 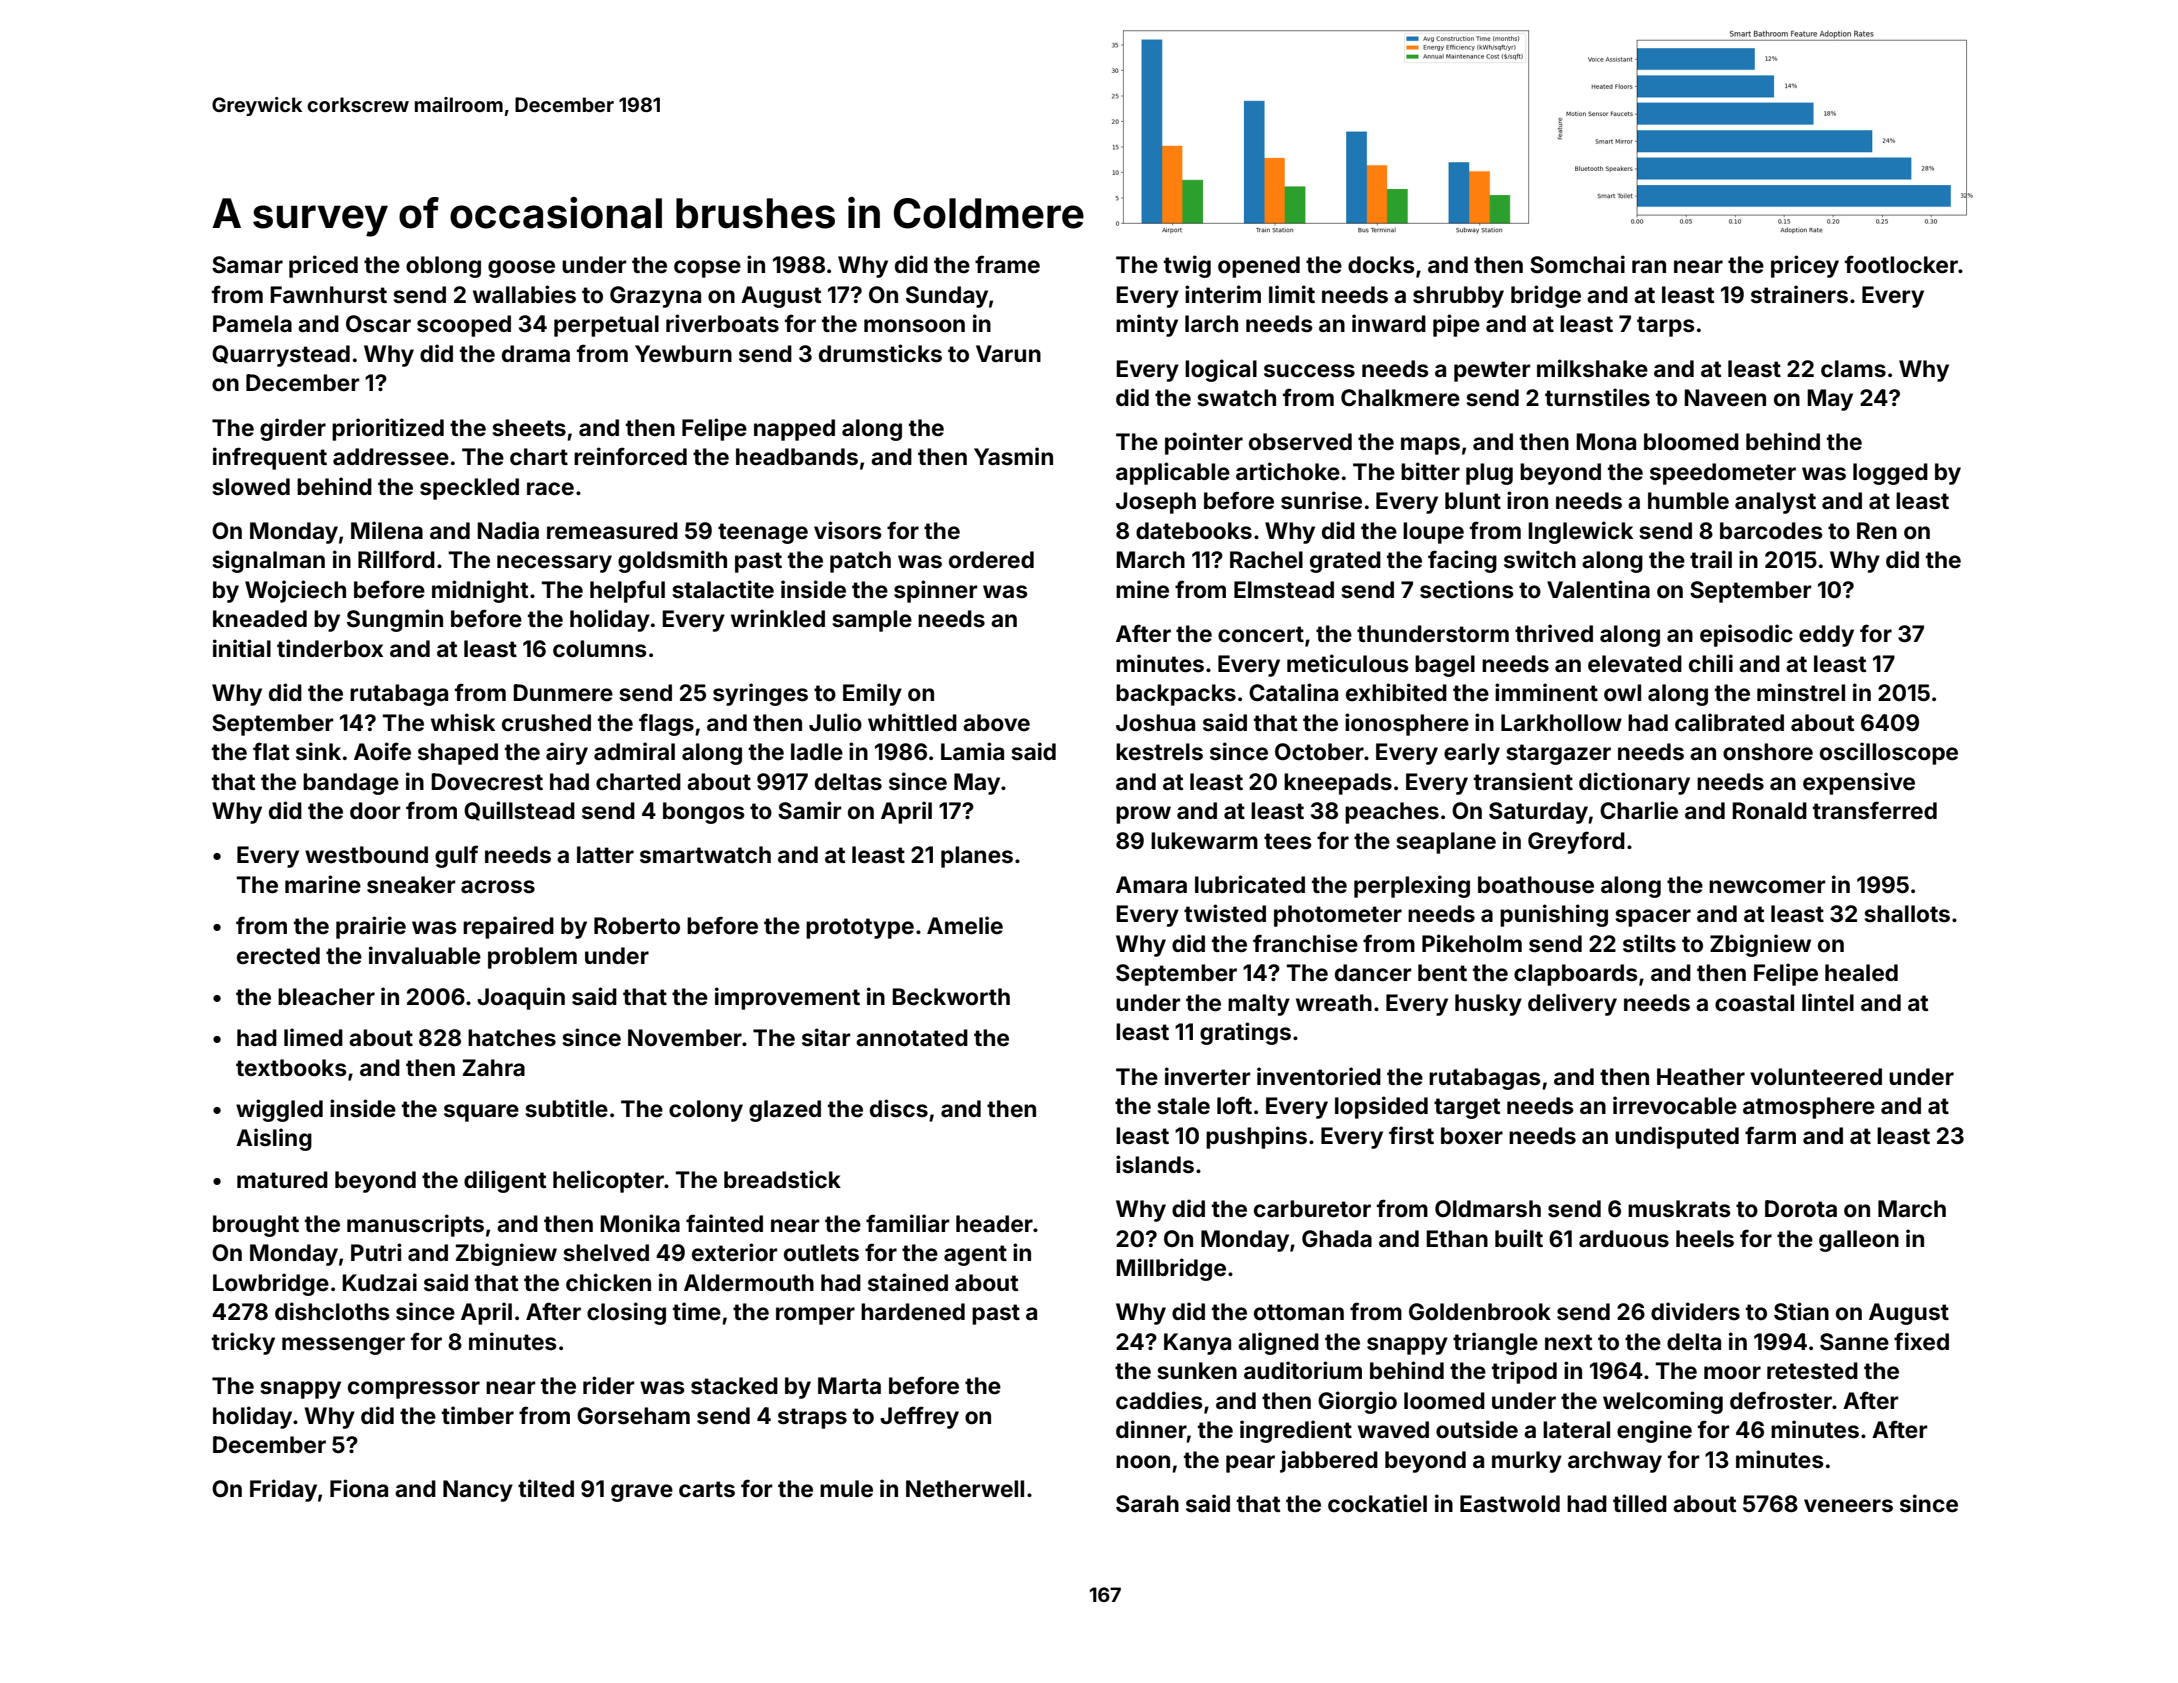 I want to click on logged, so click(x=1890, y=474).
